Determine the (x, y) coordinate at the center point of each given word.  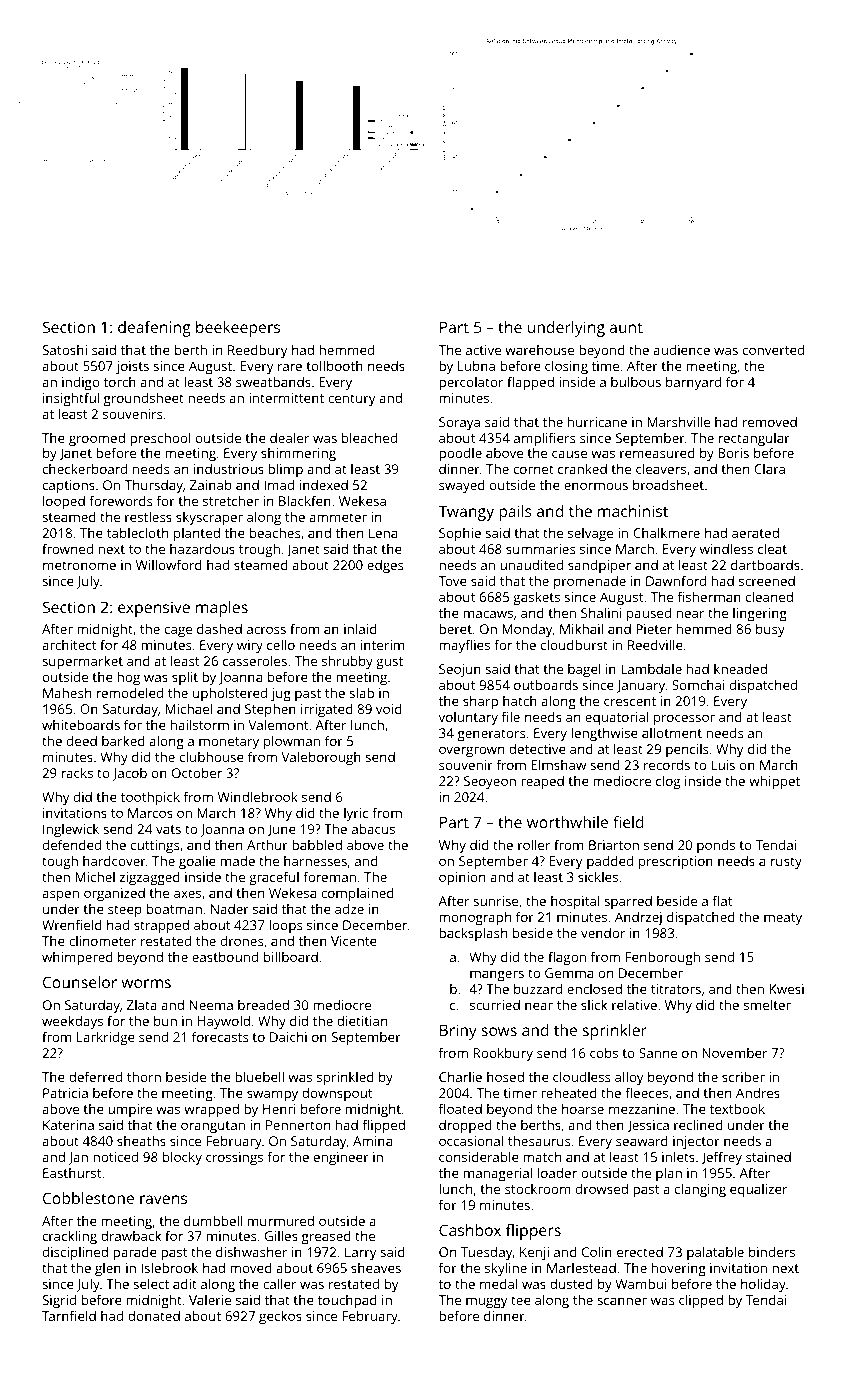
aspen (60, 895)
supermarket (82, 662)
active (483, 350)
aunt (626, 327)
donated (154, 1315)
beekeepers (238, 329)
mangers (497, 975)
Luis (723, 765)
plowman (292, 742)
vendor (603, 933)
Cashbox (470, 1230)
